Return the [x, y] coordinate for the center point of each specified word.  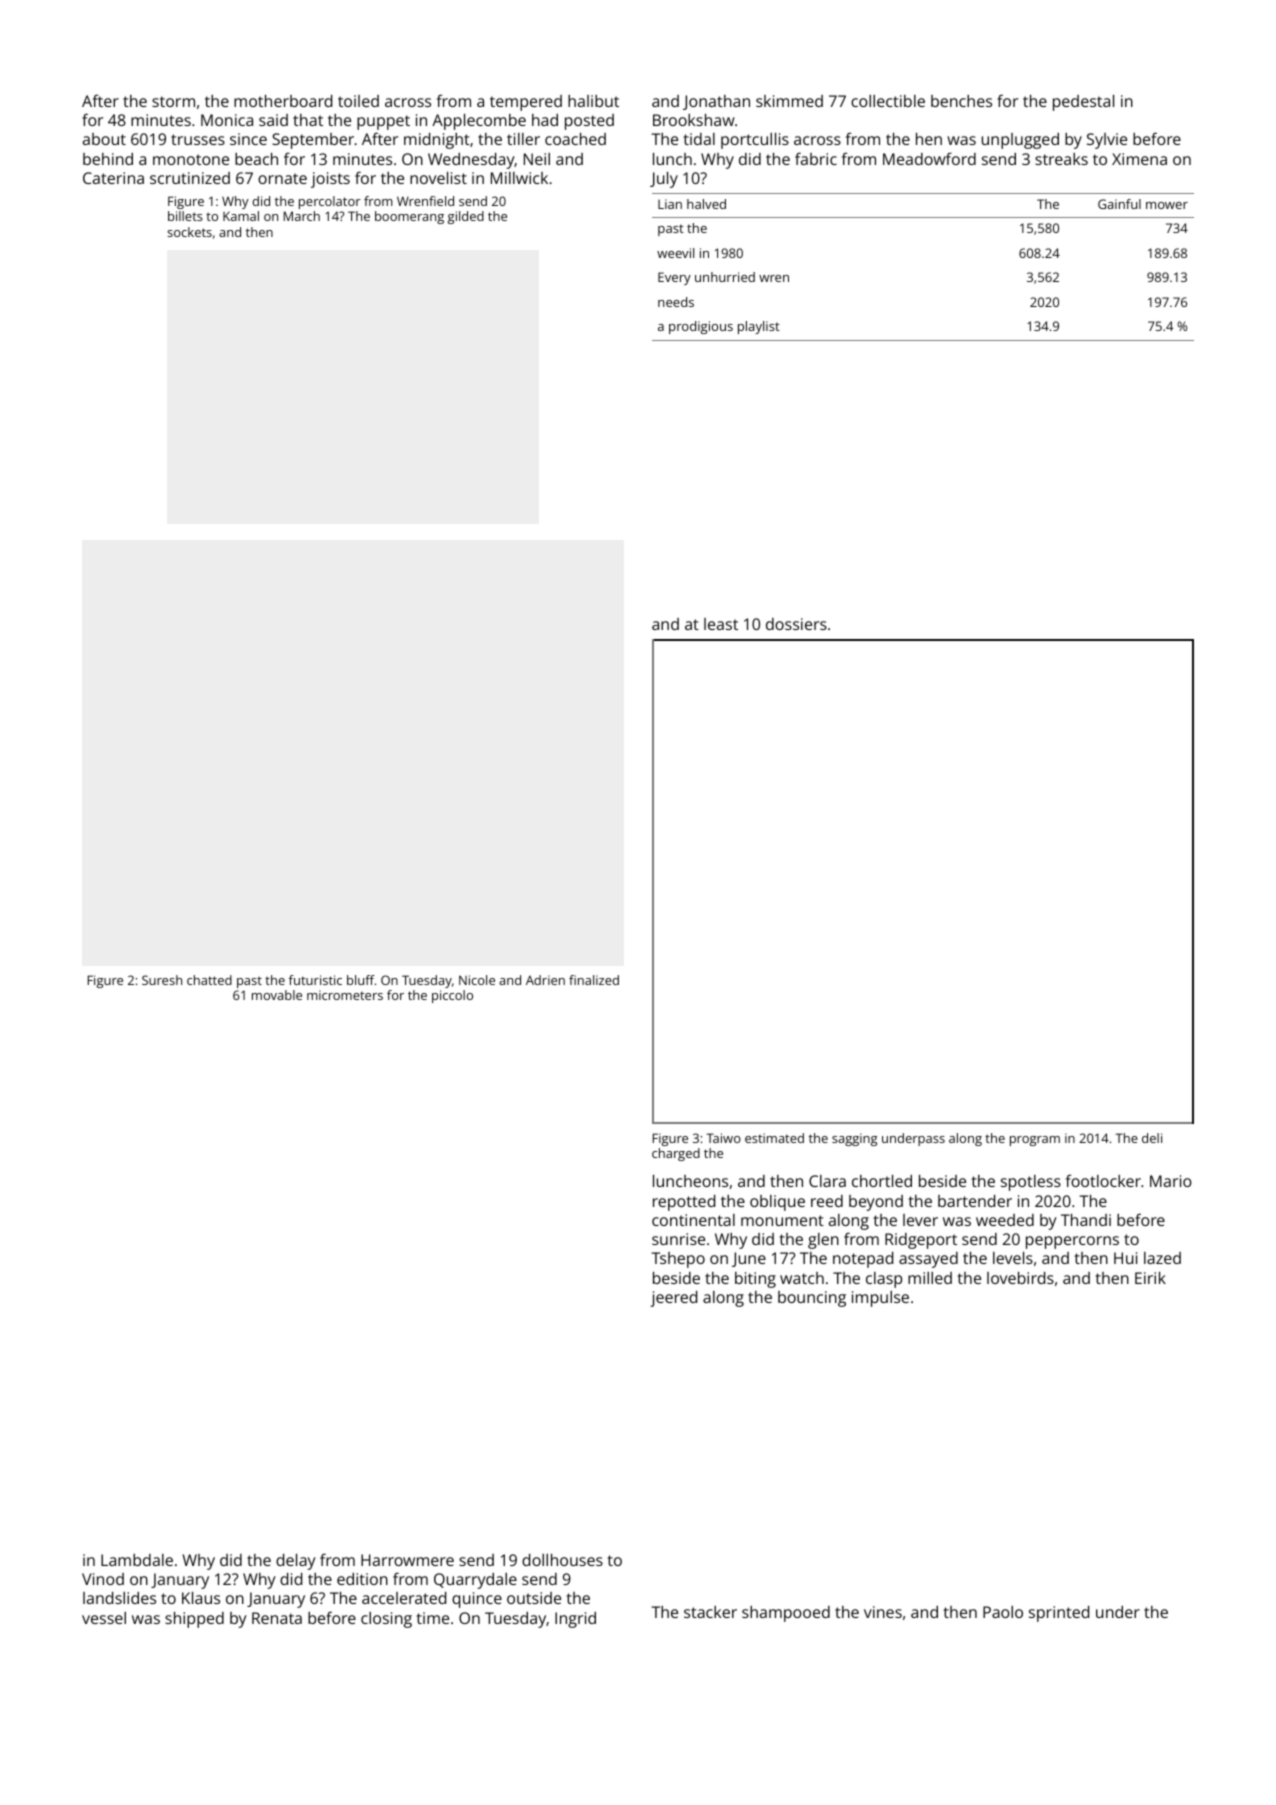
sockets [189, 232]
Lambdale [137, 1560]
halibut [593, 101]
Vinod [103, 1579]
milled [930, 1278]
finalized [594, 980]
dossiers [796, 624]
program [1035, 1141]
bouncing [812, 1299]
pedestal [1083, 103]
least [721, 624]
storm [173, 101]
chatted [209, 980]
